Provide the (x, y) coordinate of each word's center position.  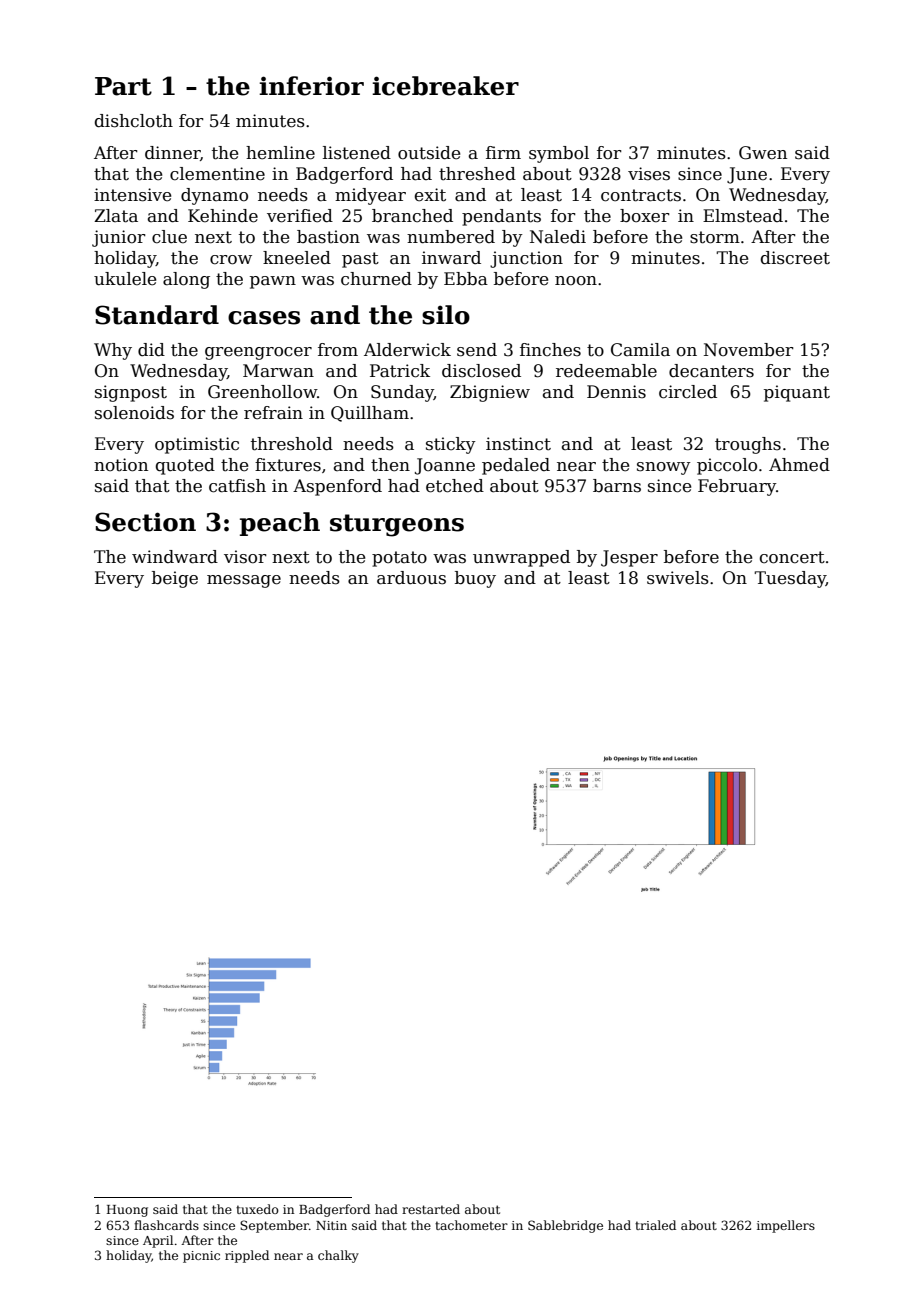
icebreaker (445, 86)
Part (123, 86)
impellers (786, 1226)
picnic (201, 1257)
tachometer (471, 1225)
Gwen (763, 153)
